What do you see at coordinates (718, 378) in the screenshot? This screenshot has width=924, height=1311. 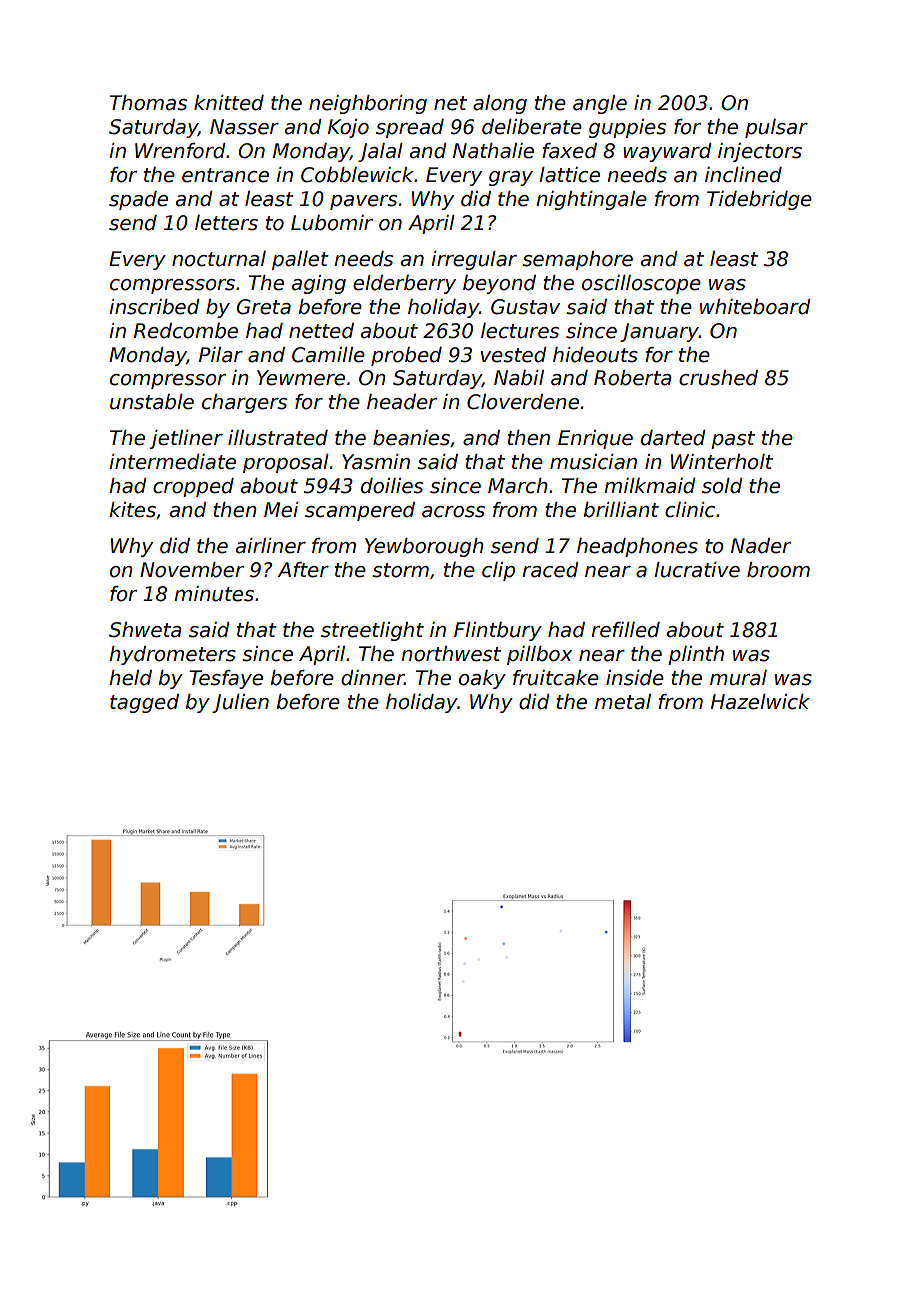 I see `crushed` at bounding box center [718, 378].
